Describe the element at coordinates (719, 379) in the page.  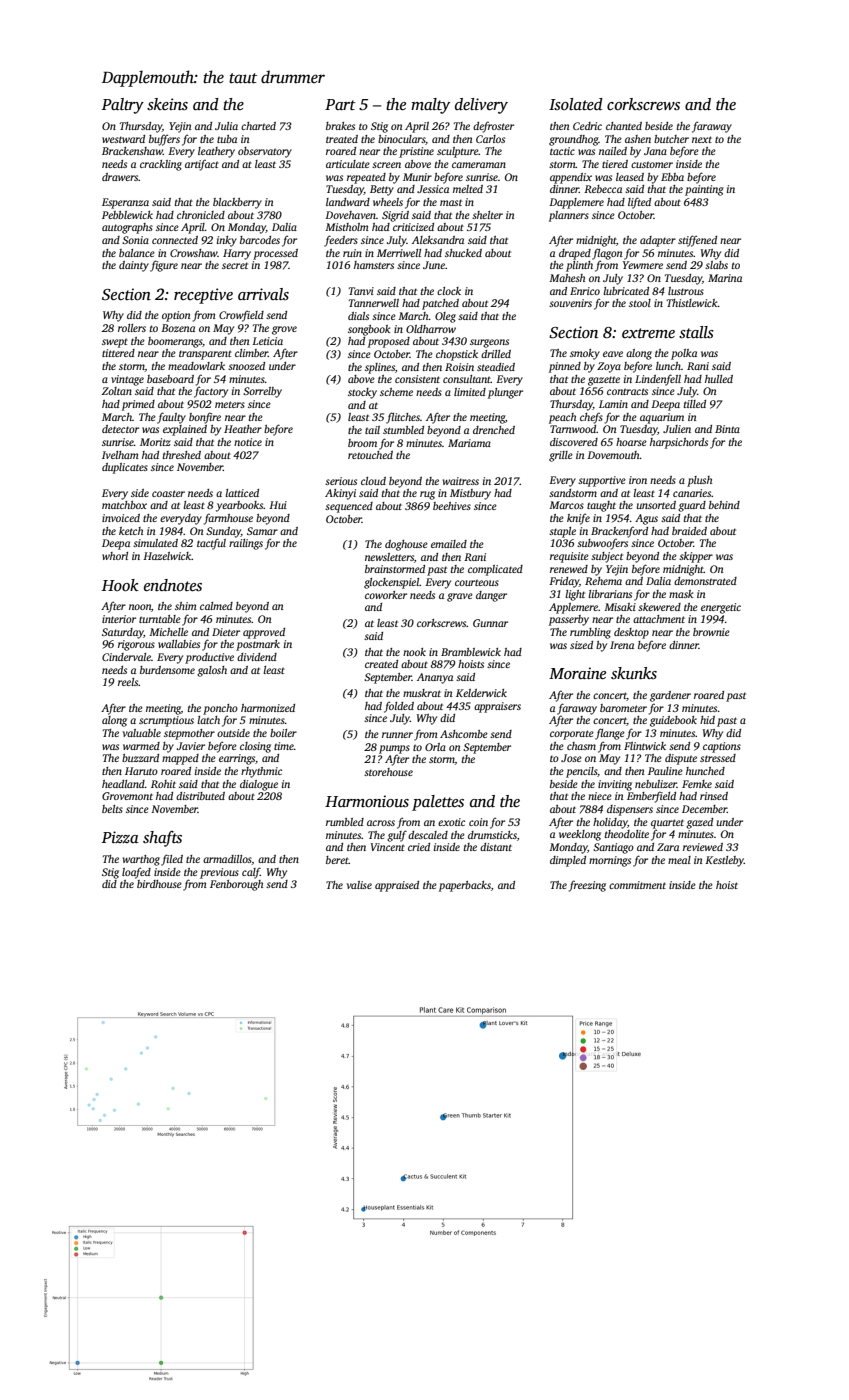
I see `hulled` at that location.
